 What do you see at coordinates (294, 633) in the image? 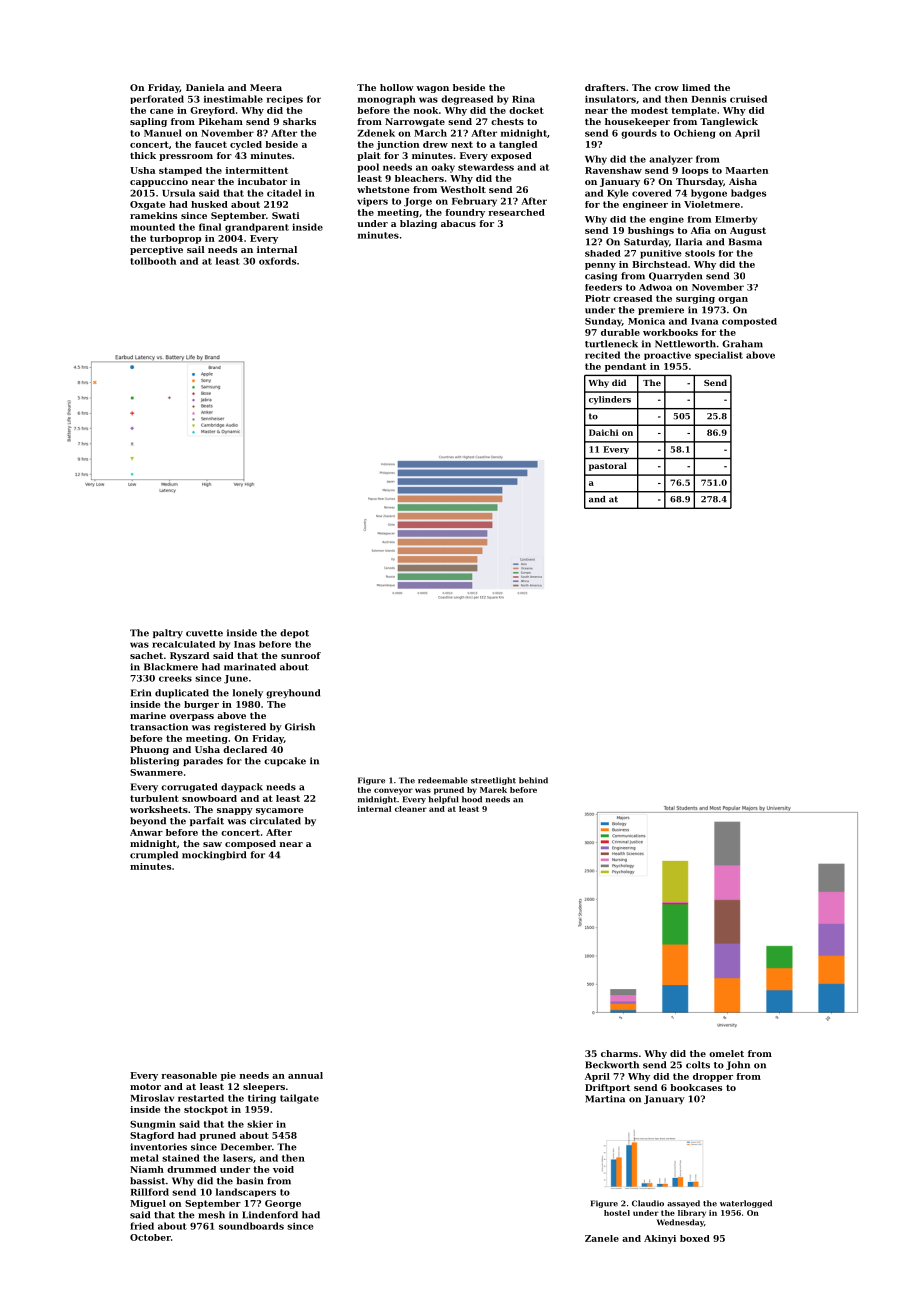
I see `depot` at bounding box center [294, 633].
